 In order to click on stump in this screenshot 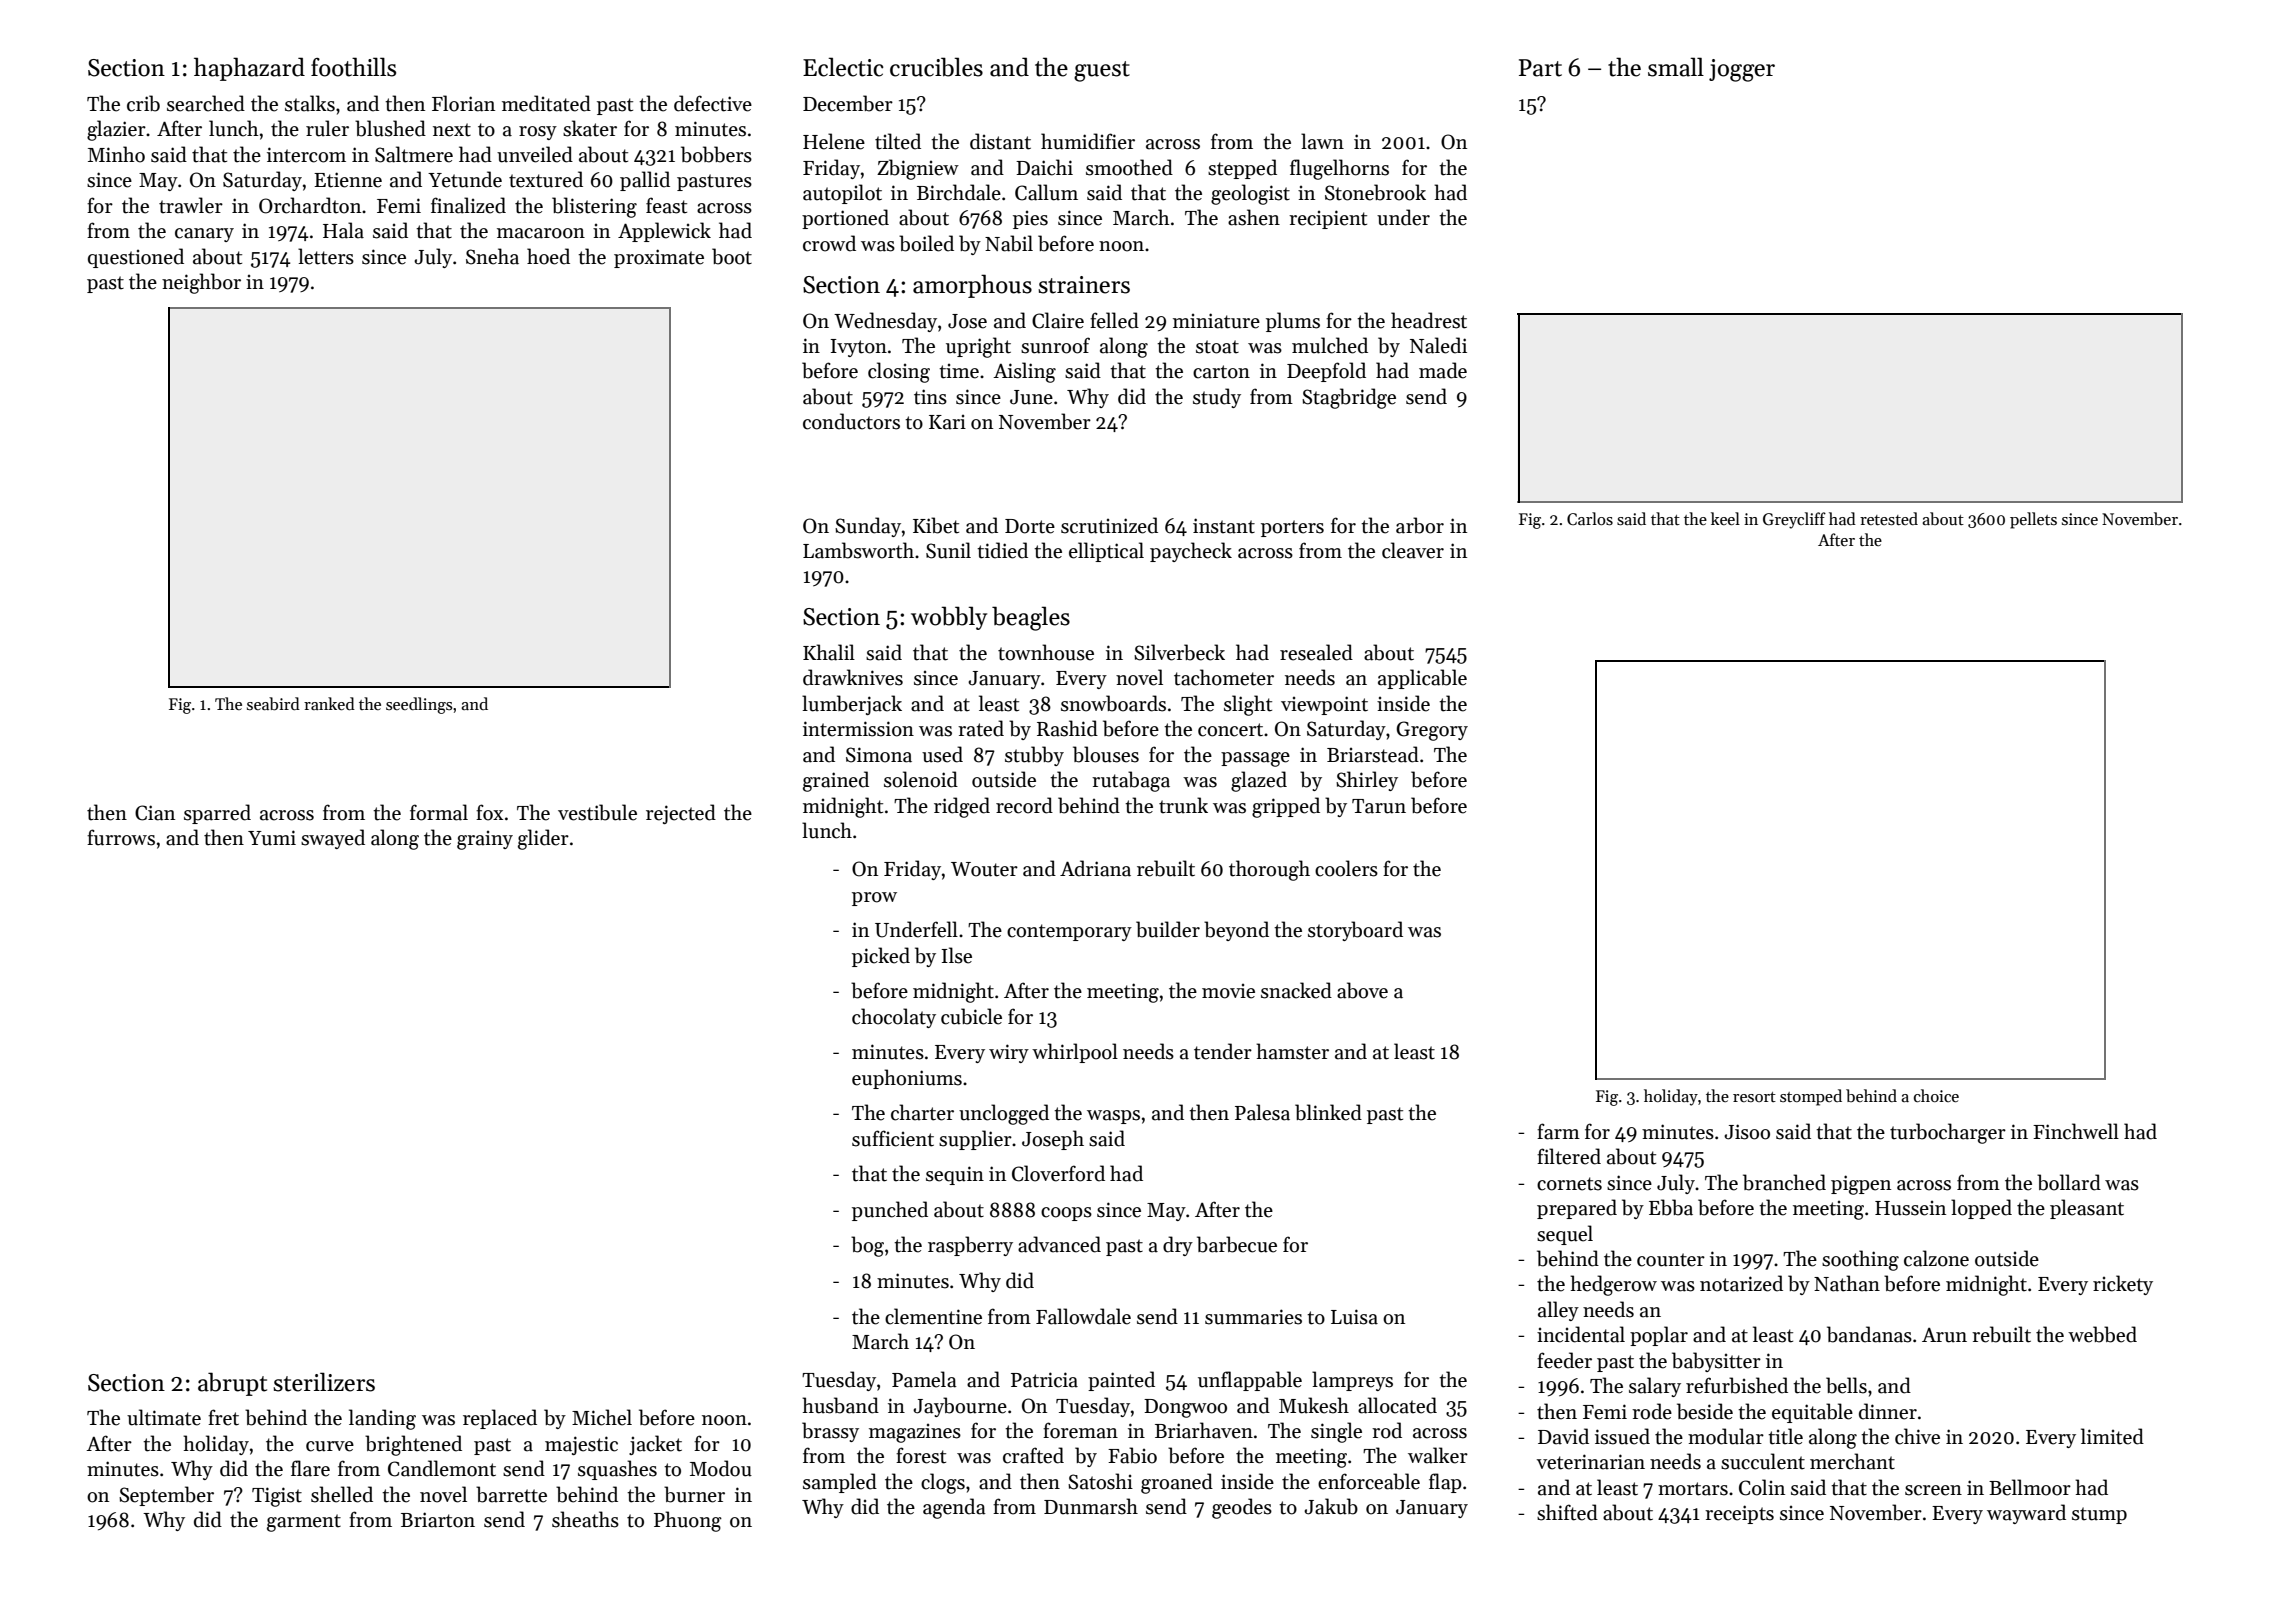, I will do `click(2099, 1515)`.
